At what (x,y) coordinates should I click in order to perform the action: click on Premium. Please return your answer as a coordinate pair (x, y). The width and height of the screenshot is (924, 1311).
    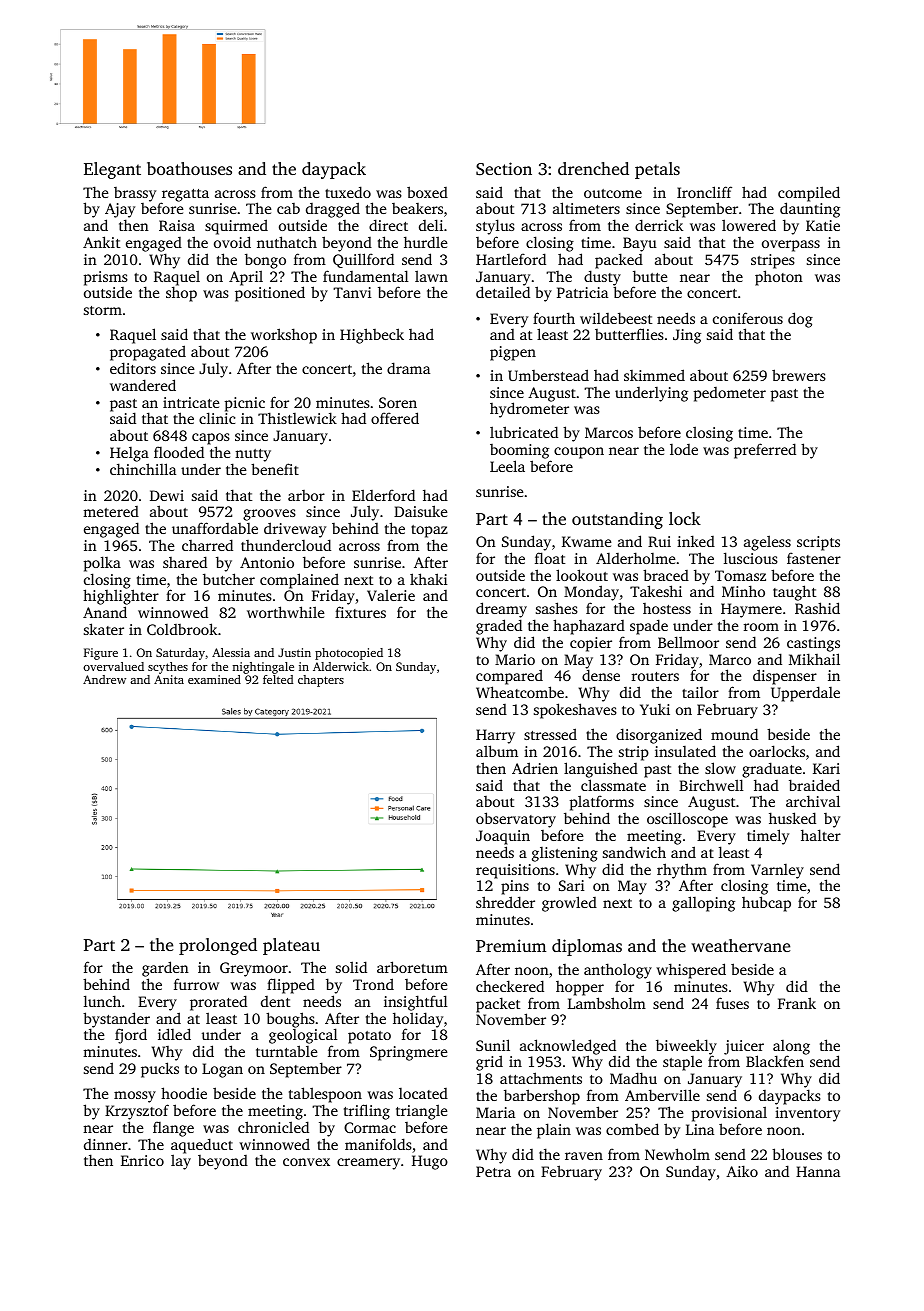
    Looking at the image, I should click on (511, 945).
